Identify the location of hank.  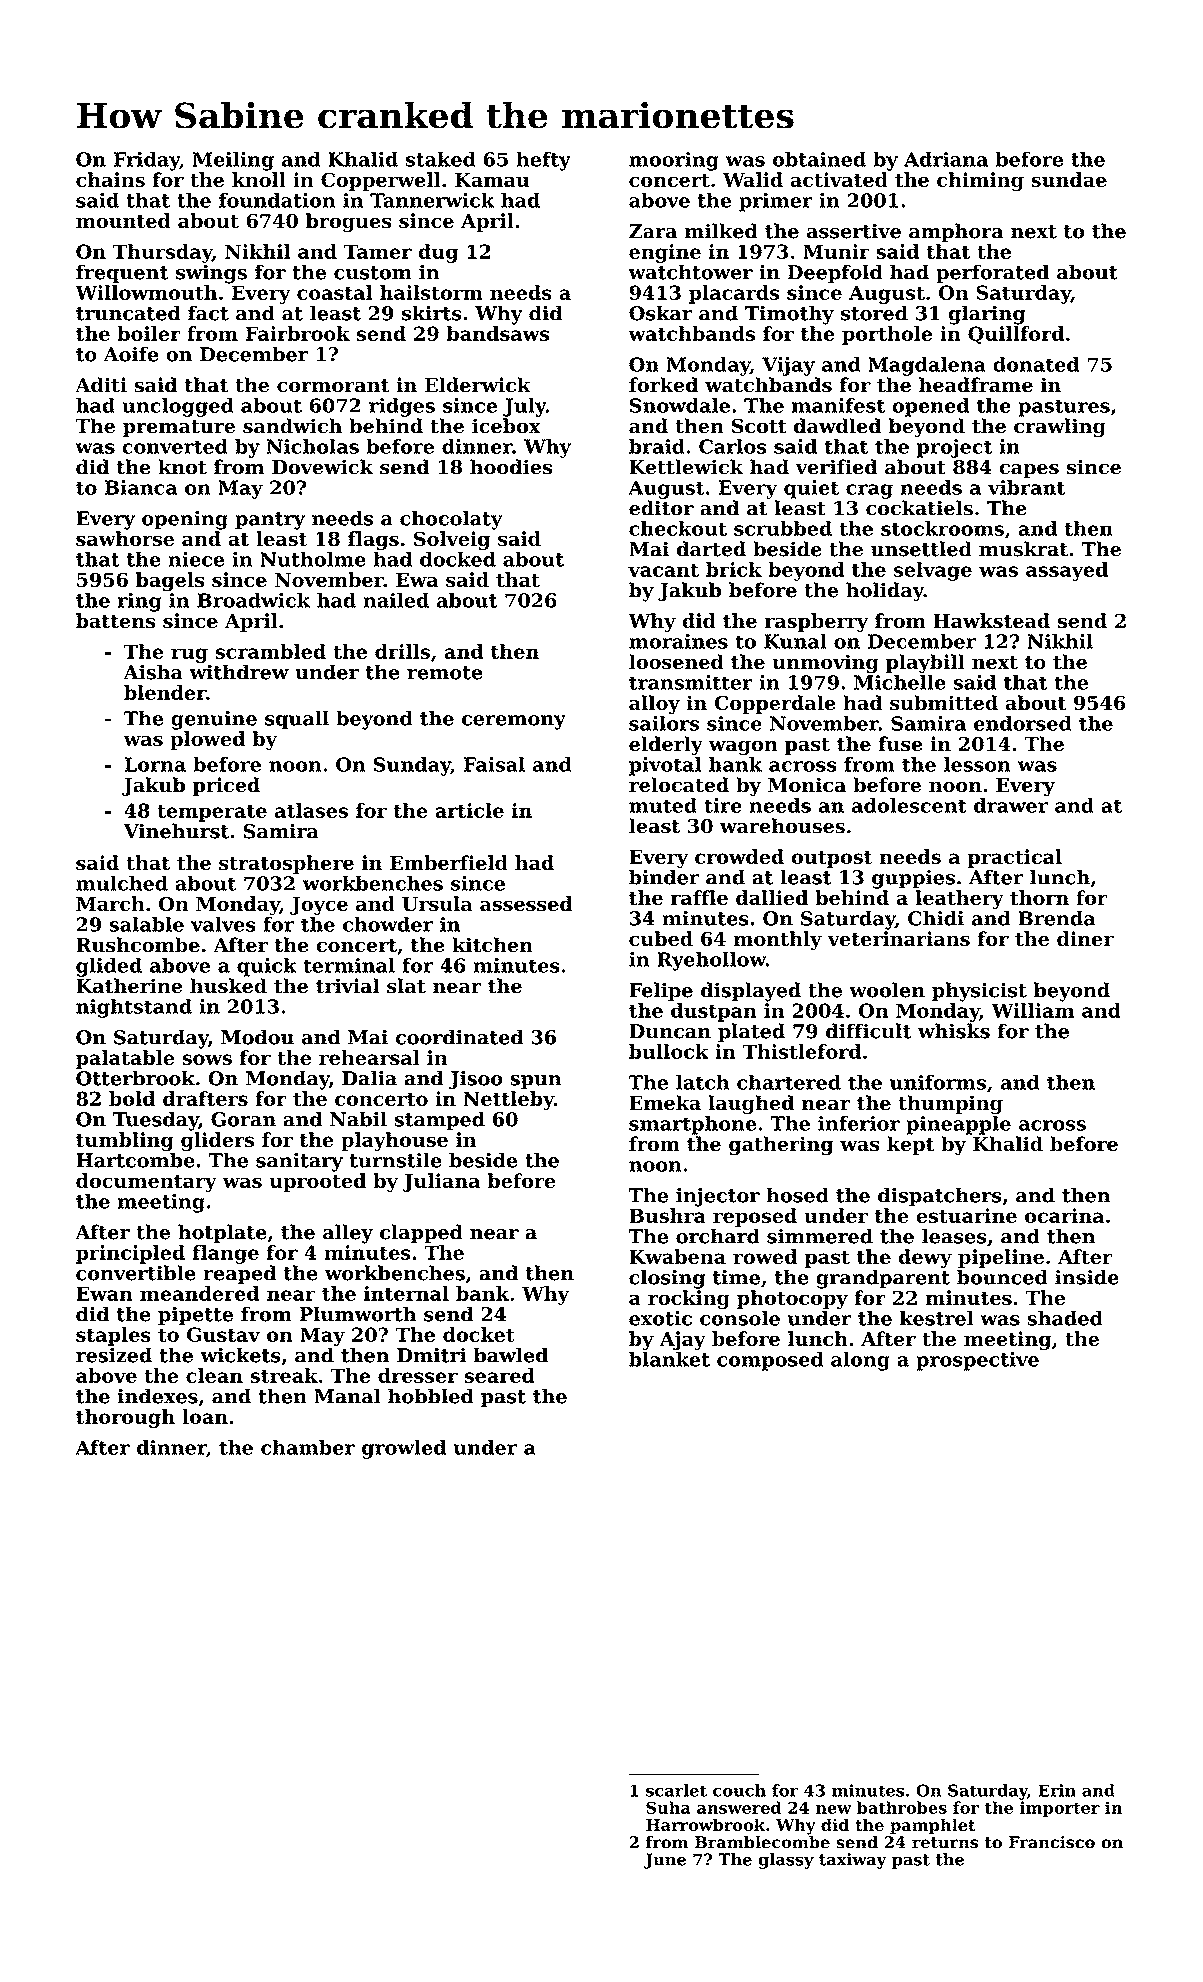
(735, 764).
